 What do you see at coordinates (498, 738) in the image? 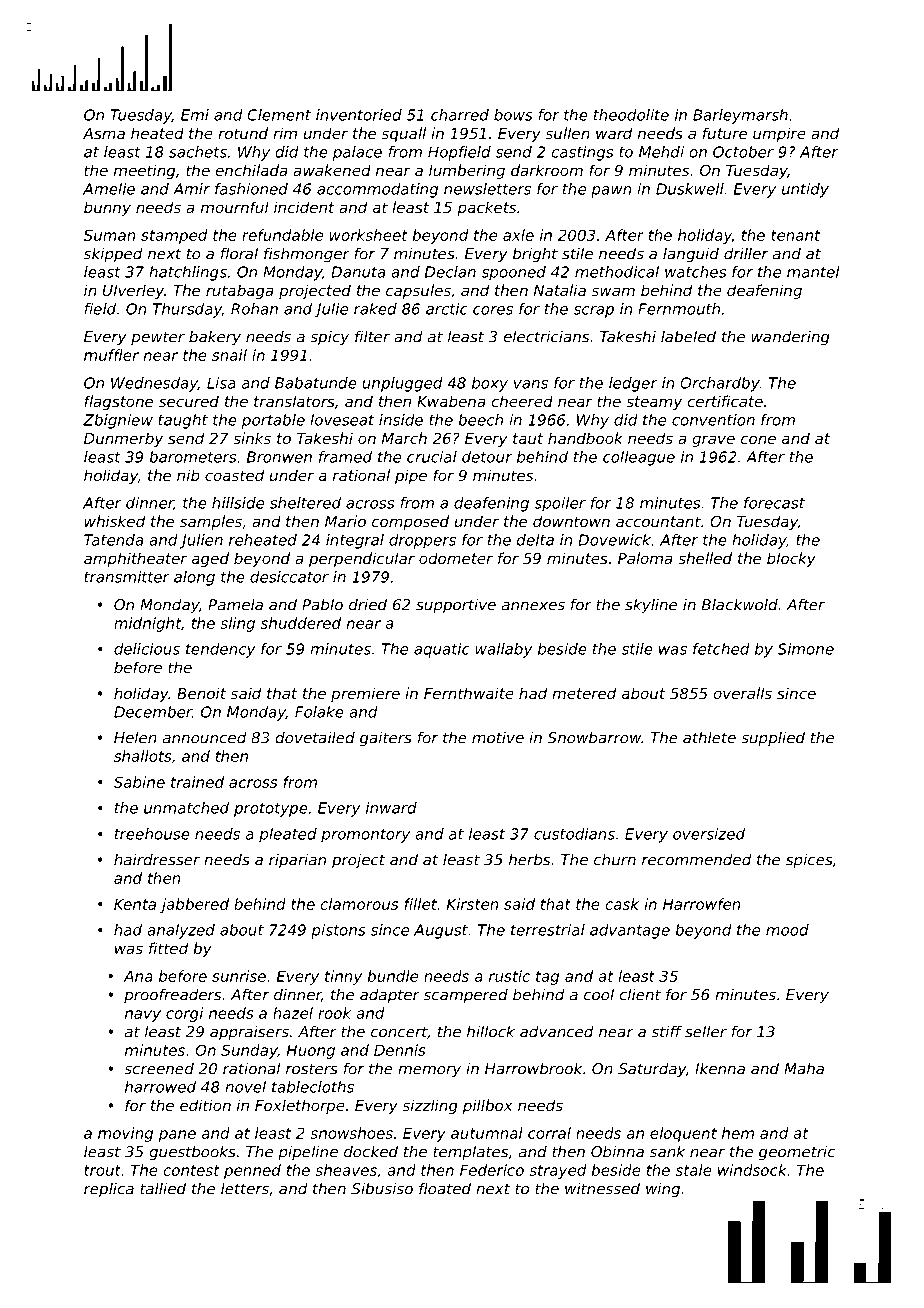
I see `motive` at bounding box center [498, 738].
